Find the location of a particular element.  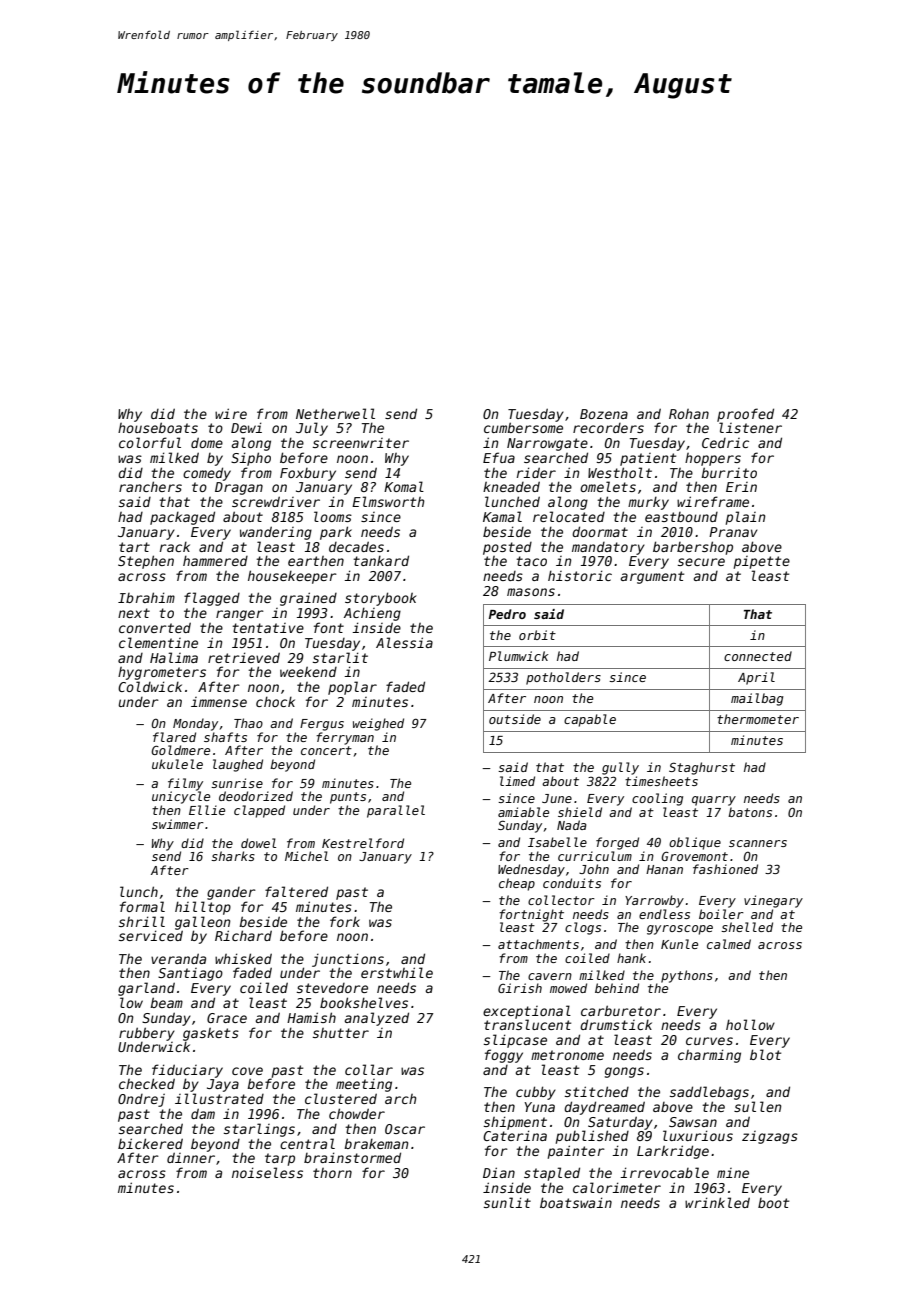

fiduciary is located at coordinates (187, 1071).
